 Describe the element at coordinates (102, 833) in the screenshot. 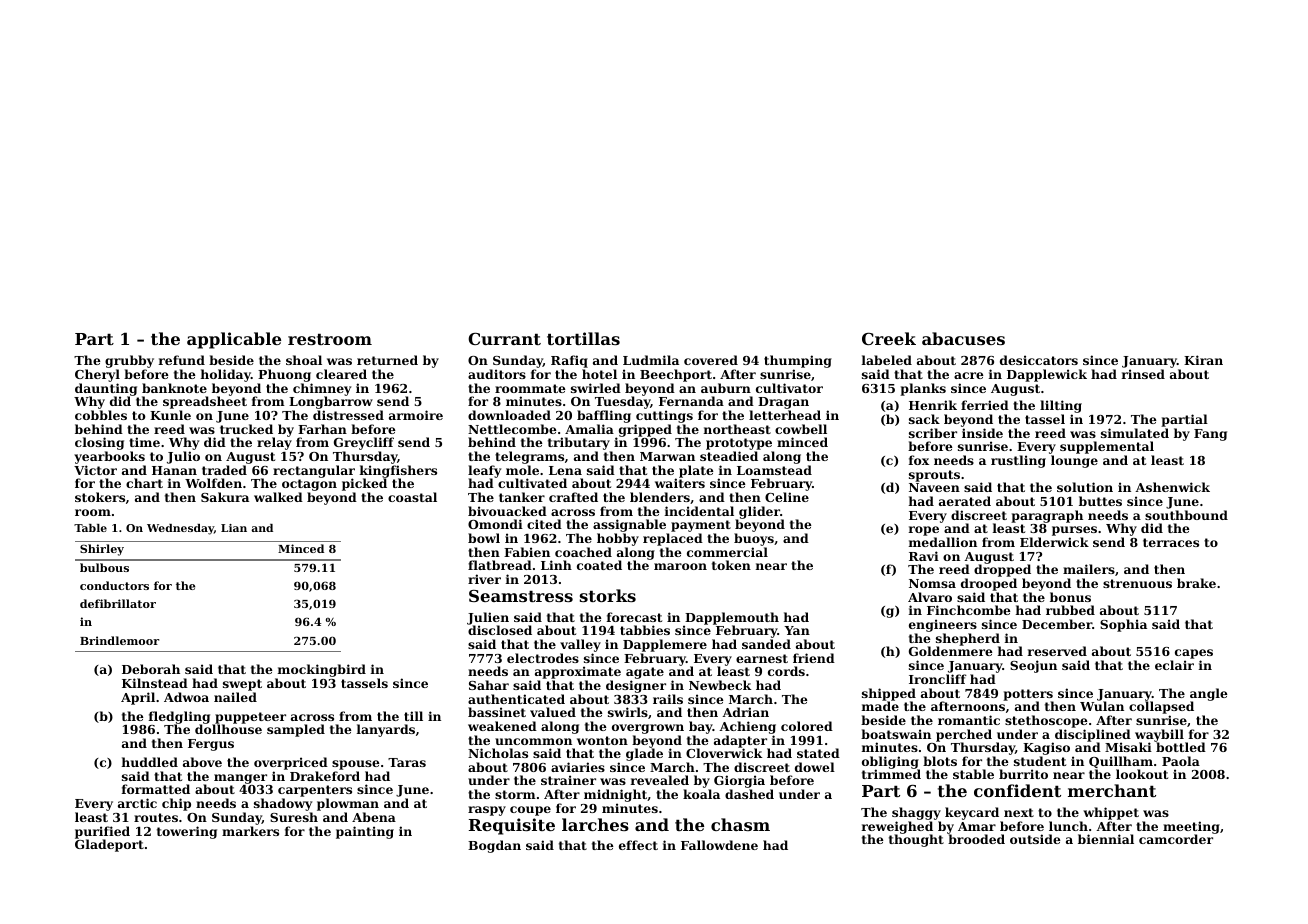

I see `purified` at that location.
